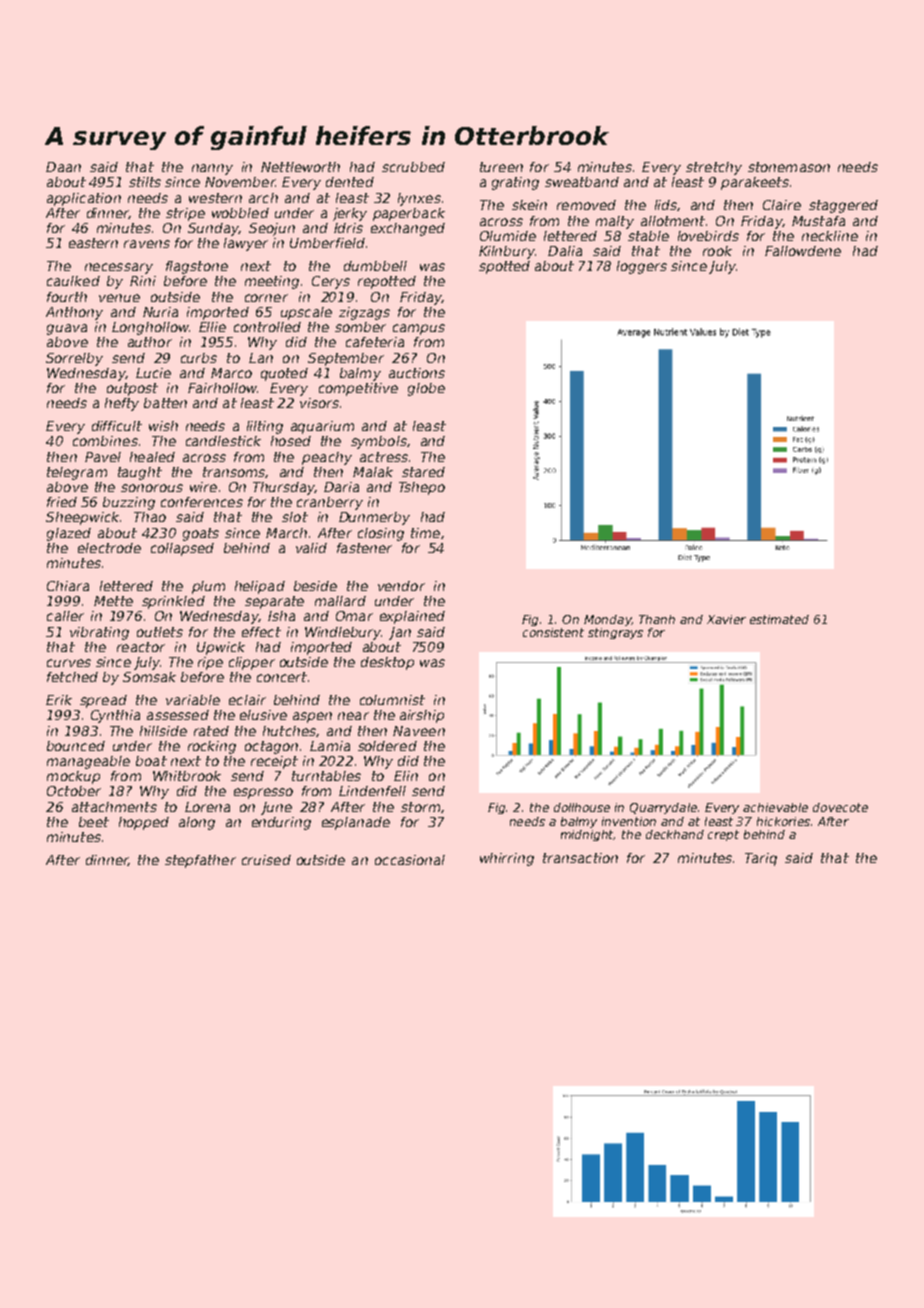 The height and width of the document is (1308, 924). I want to click on spotted, so click(504, 267).
